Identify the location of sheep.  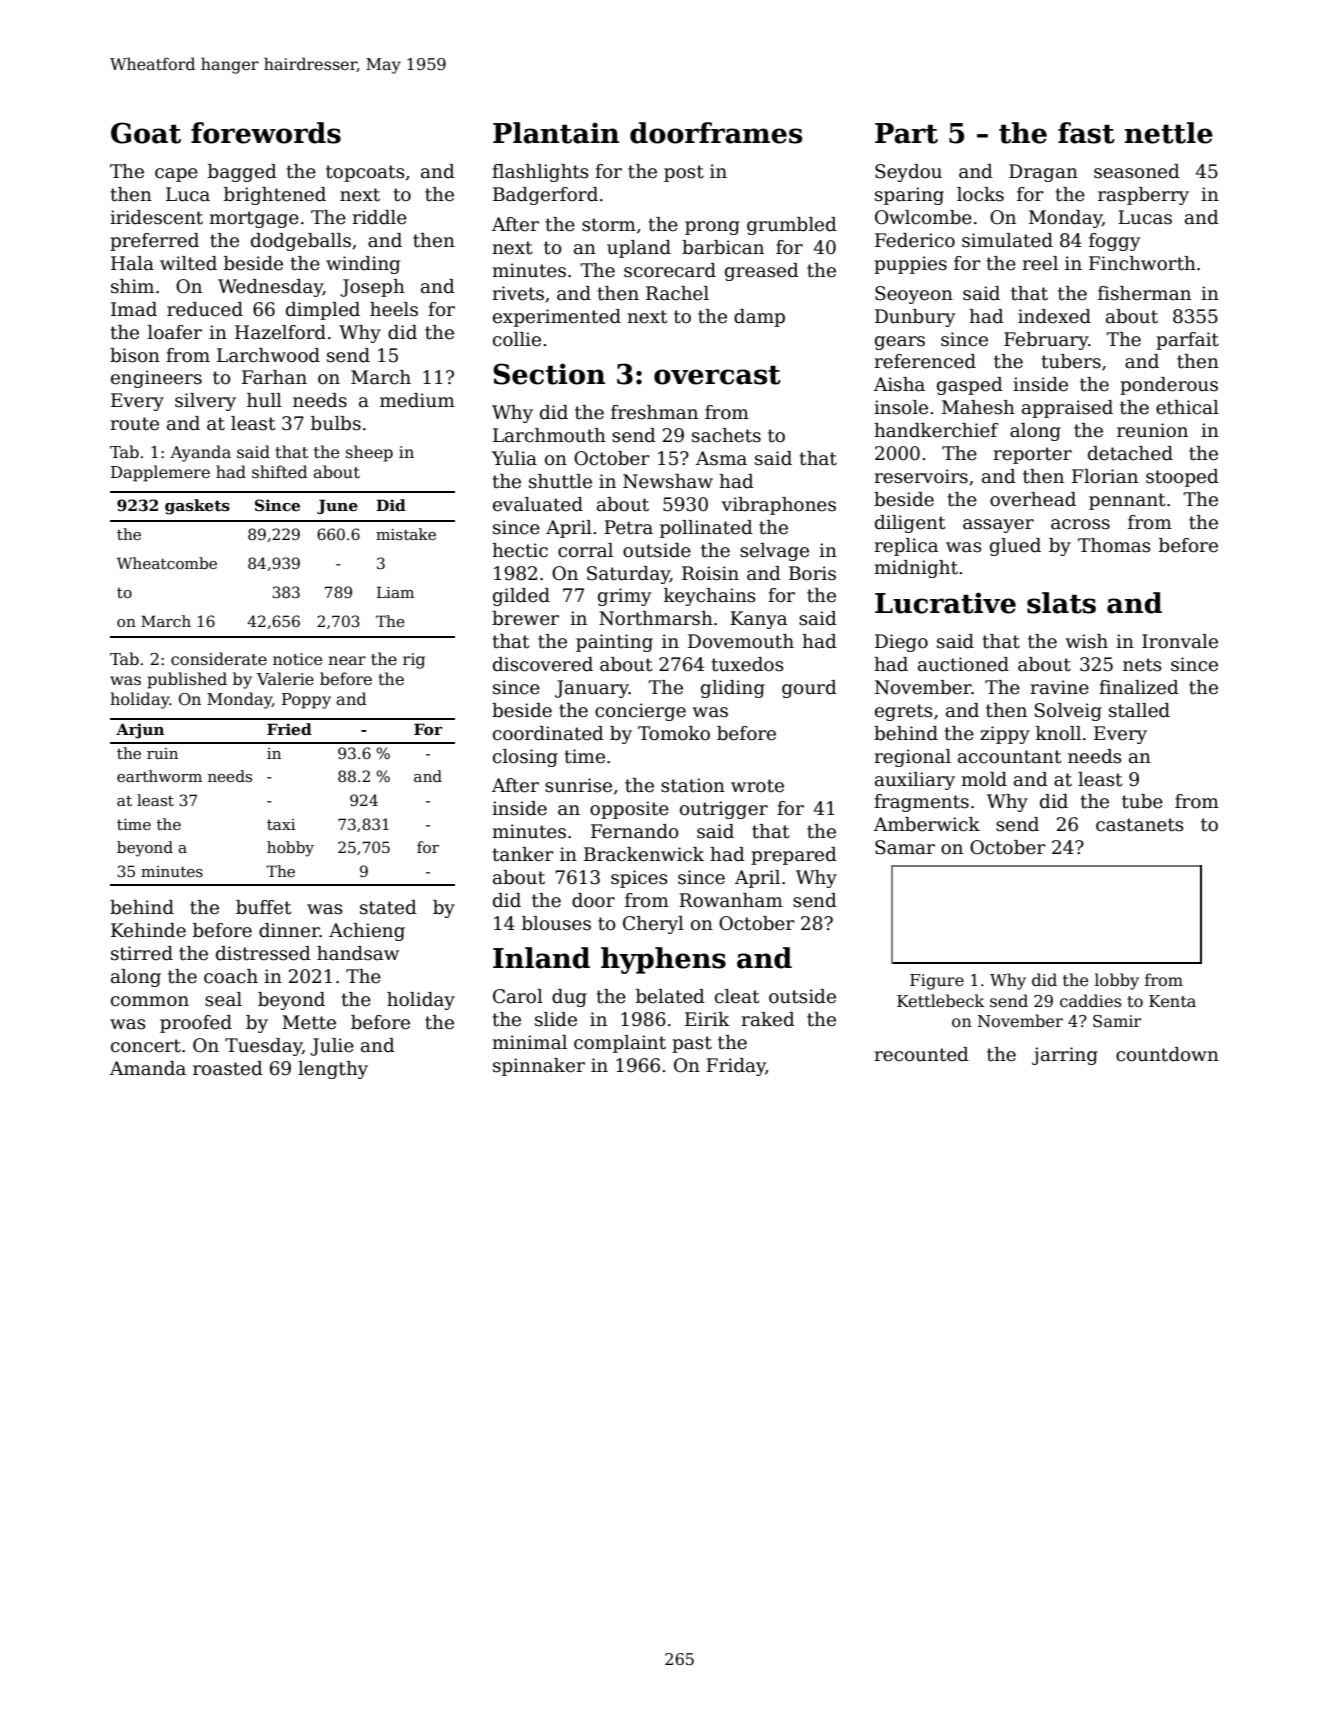
(369, 453).
